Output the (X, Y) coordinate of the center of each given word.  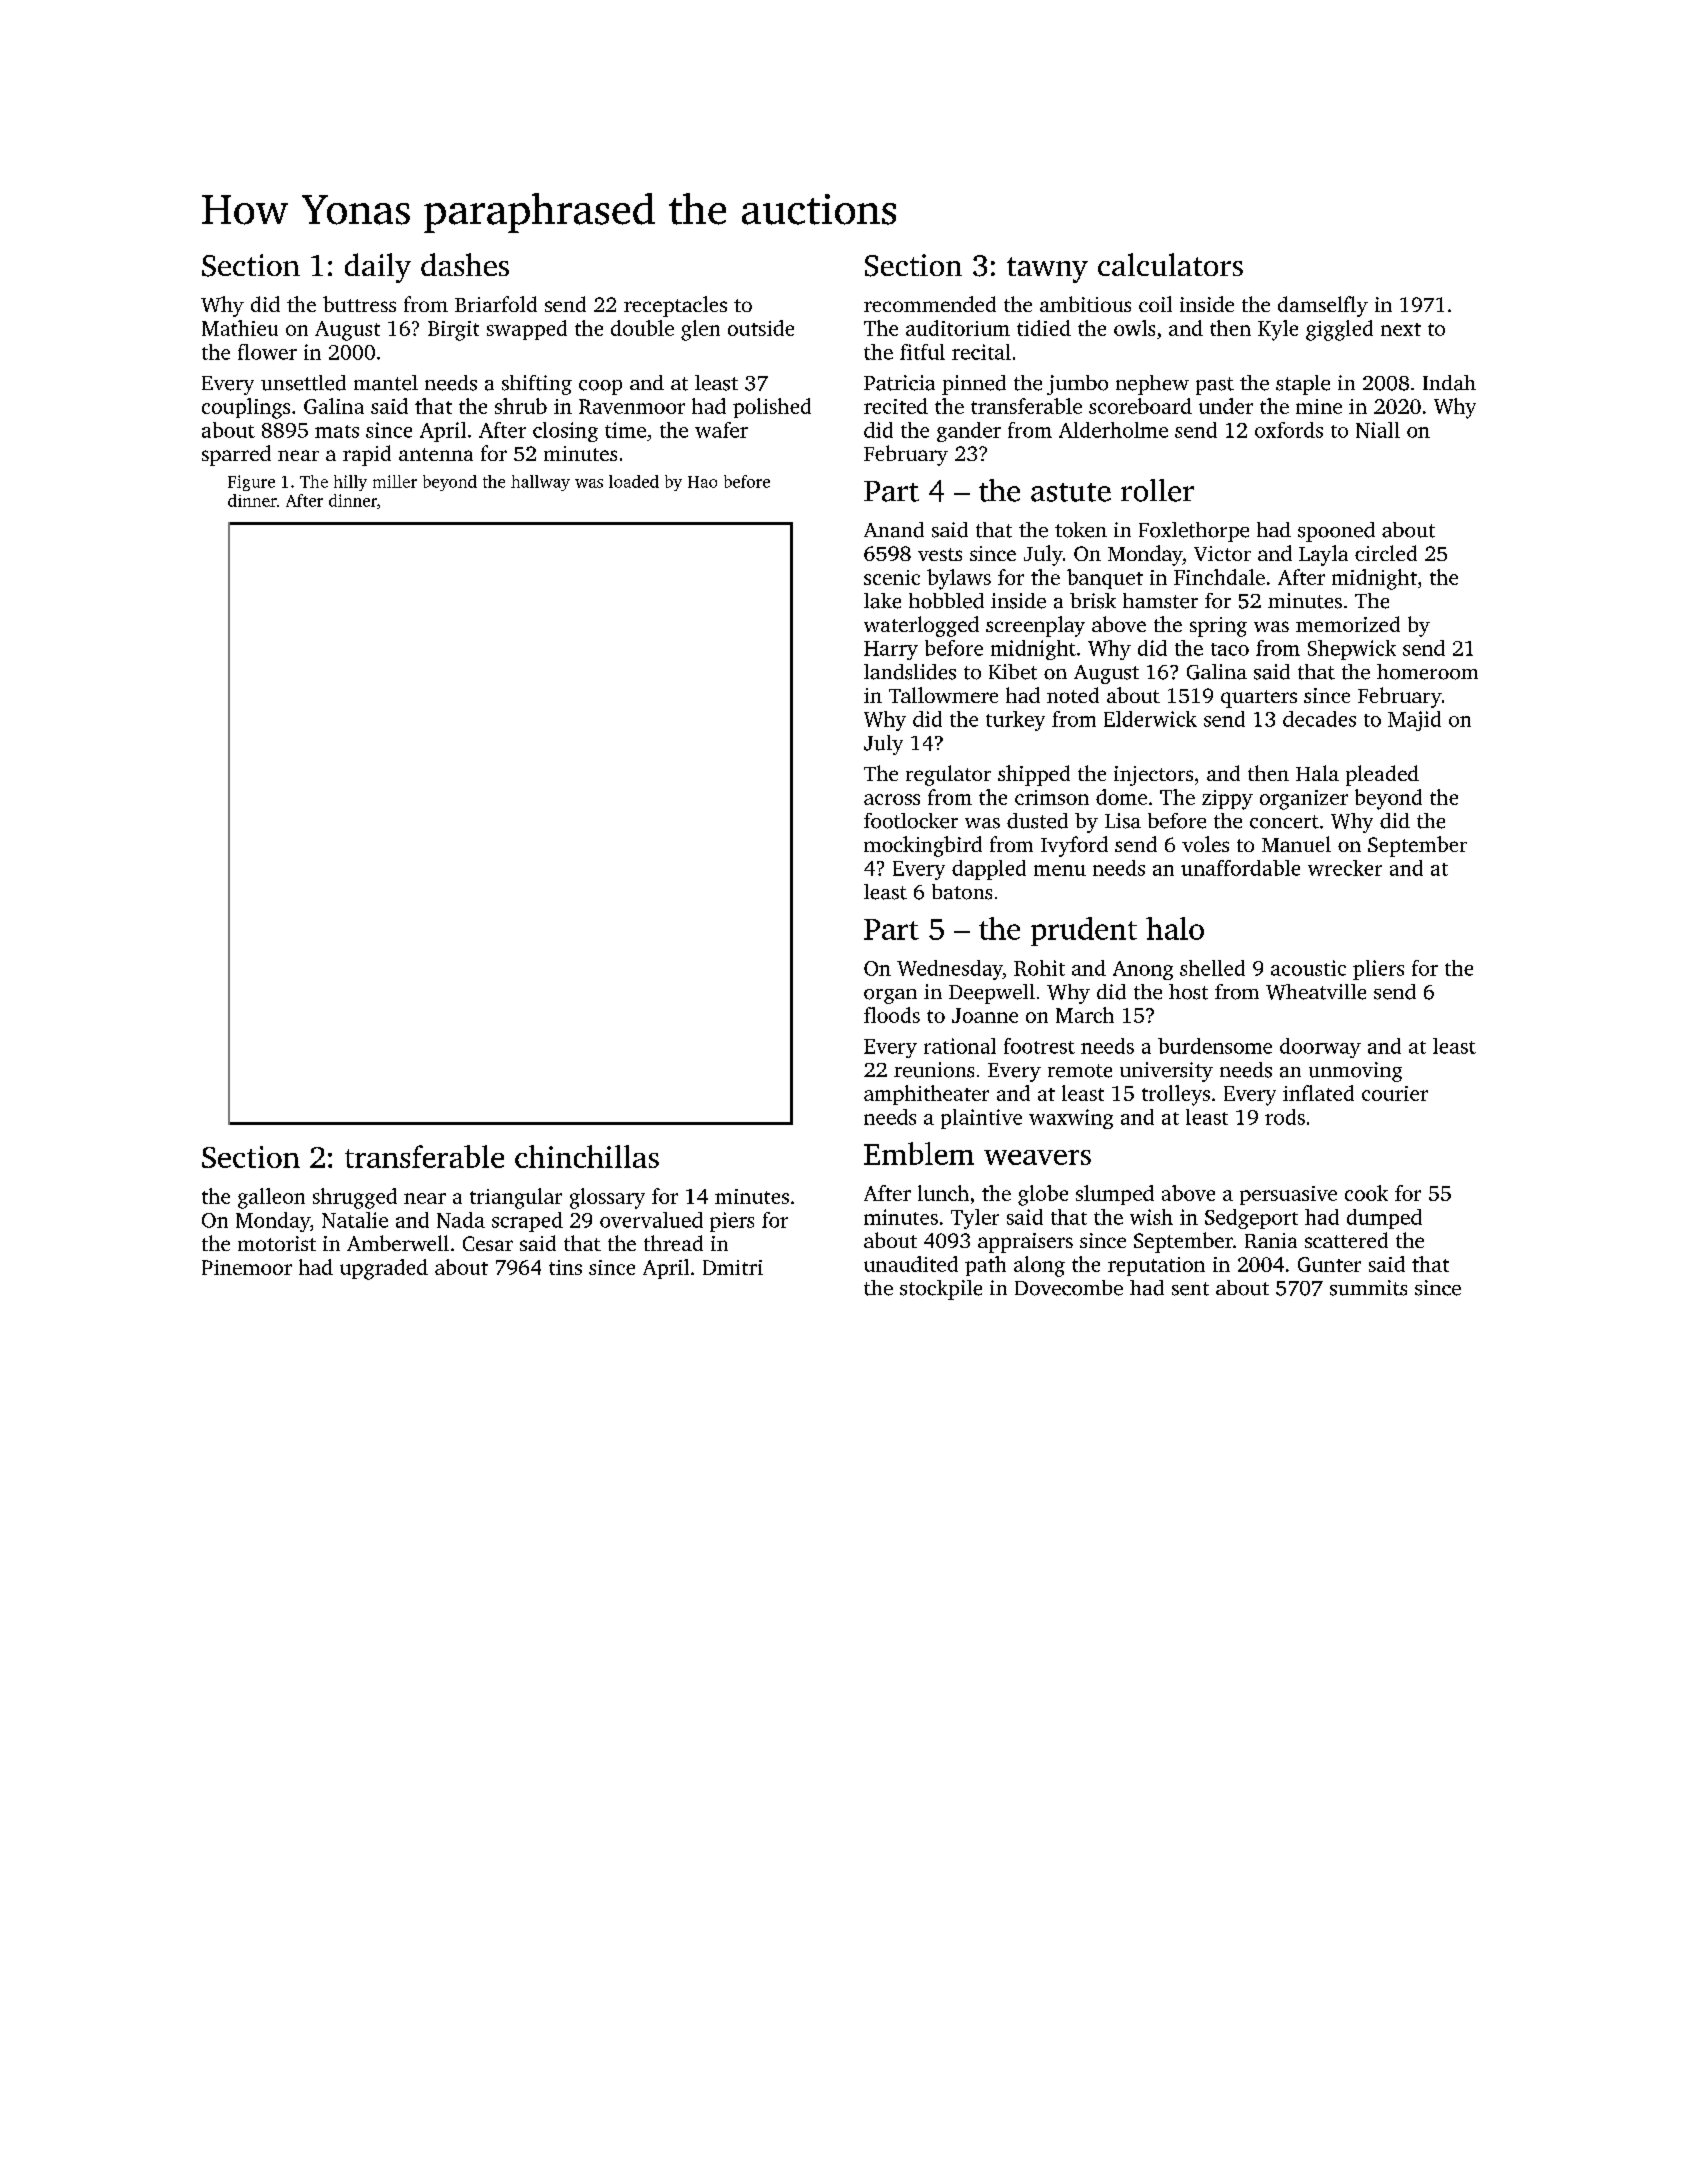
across (892, 799)
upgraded (384, 1269)
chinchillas (587, 1156)
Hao (702, 482)
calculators (1170, 264)
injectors (1153, 776)
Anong (1143, 970)
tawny (1047, 270)
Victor (1222, 553)
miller (395, 481)
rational (960, 1046)
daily (378, 268)
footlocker (911, 821)
